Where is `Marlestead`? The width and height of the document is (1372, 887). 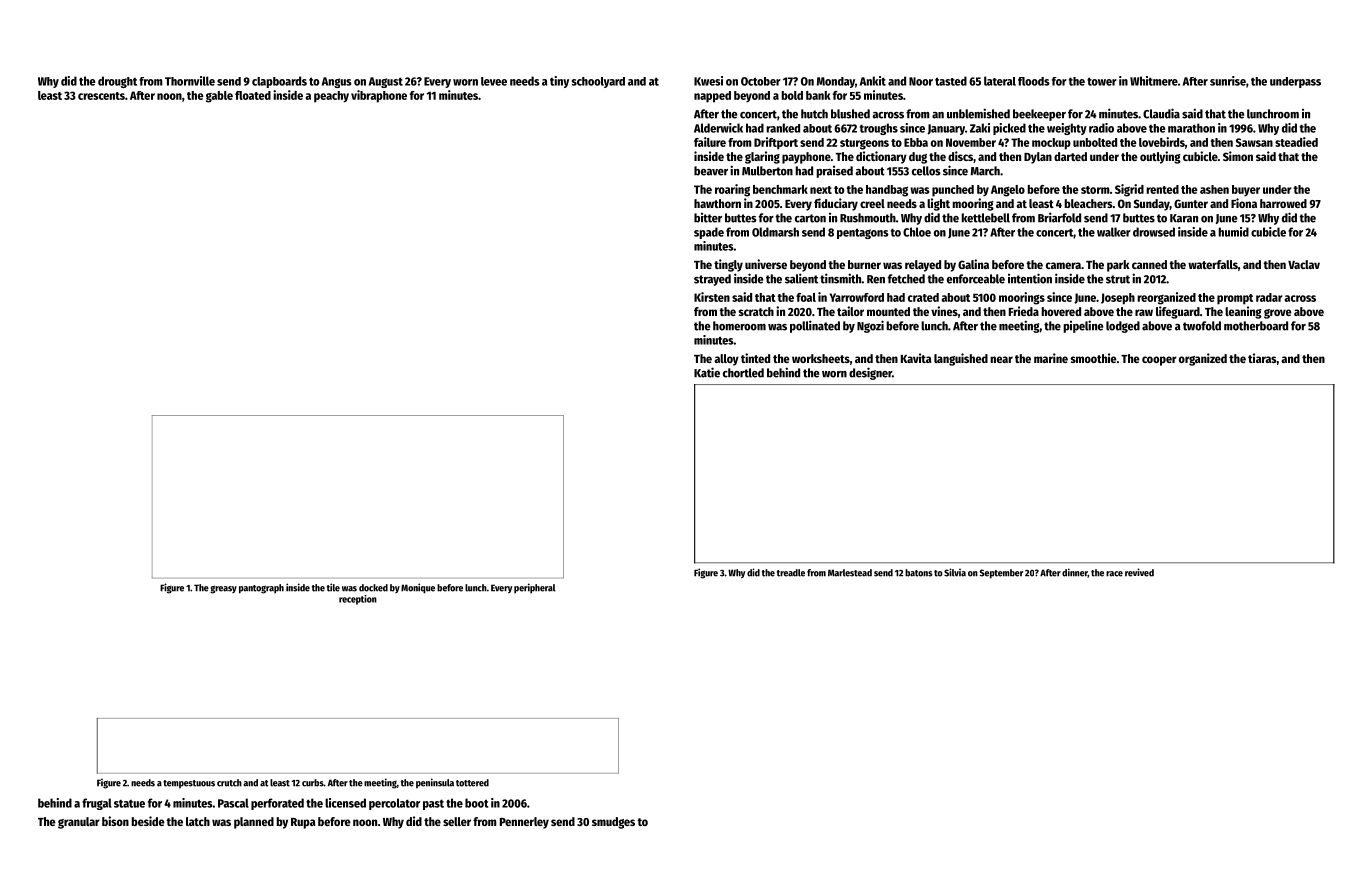 Marlestead is located at coordinates (850, 573).
